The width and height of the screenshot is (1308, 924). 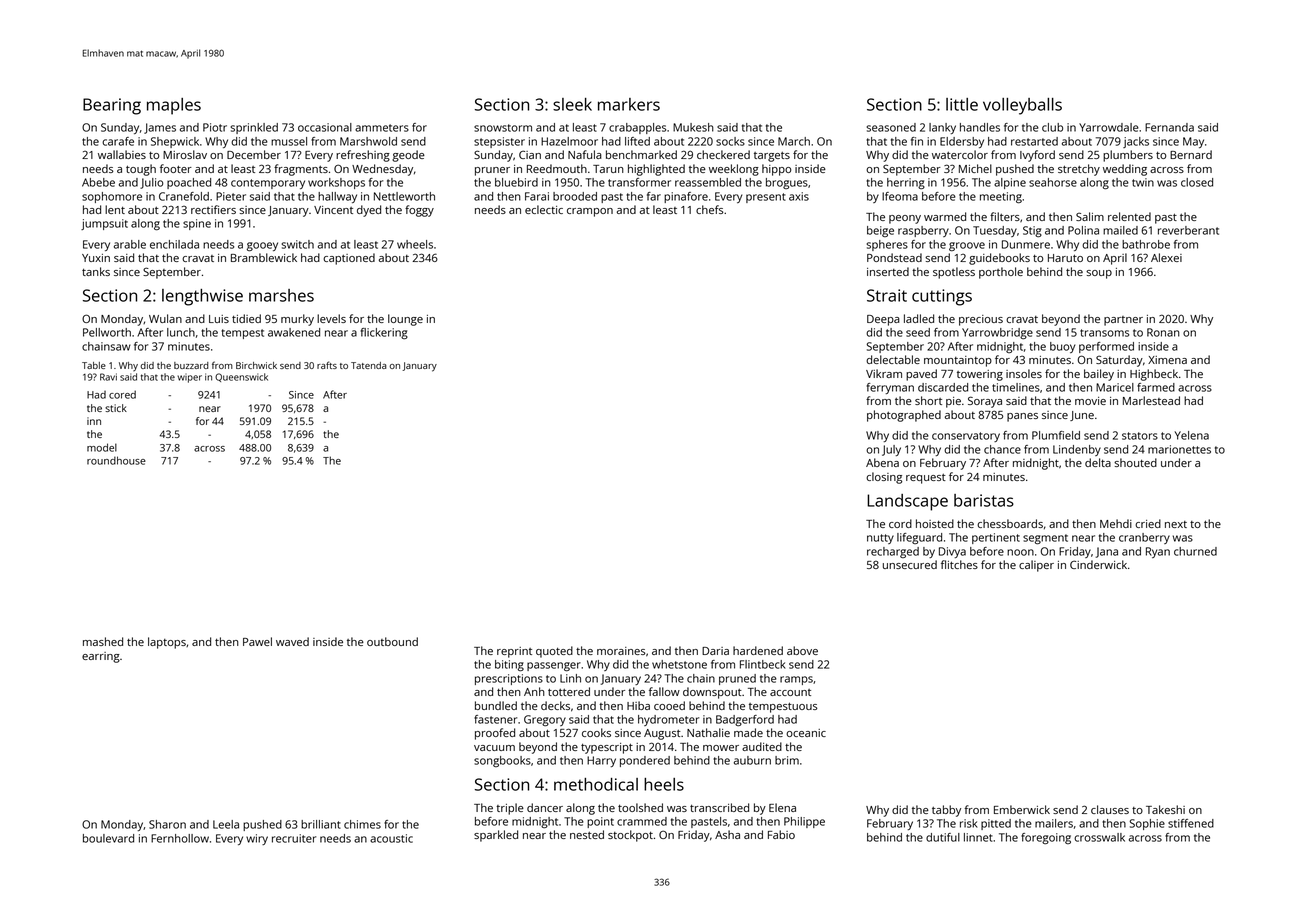 I want to click on roundhouse, so click(x=116, y=460).
